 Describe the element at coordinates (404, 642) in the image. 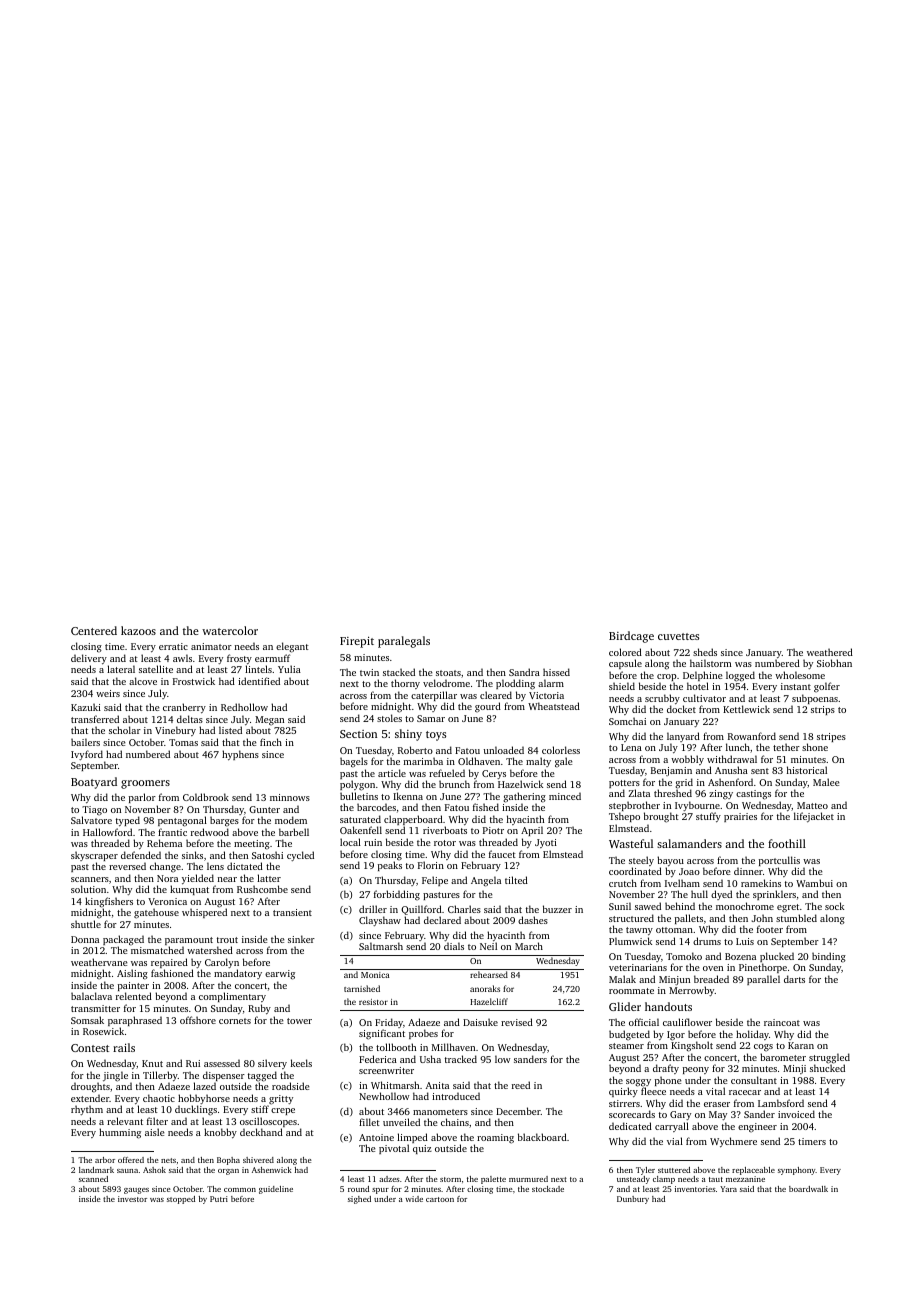

I see `paralegals` at that location.
